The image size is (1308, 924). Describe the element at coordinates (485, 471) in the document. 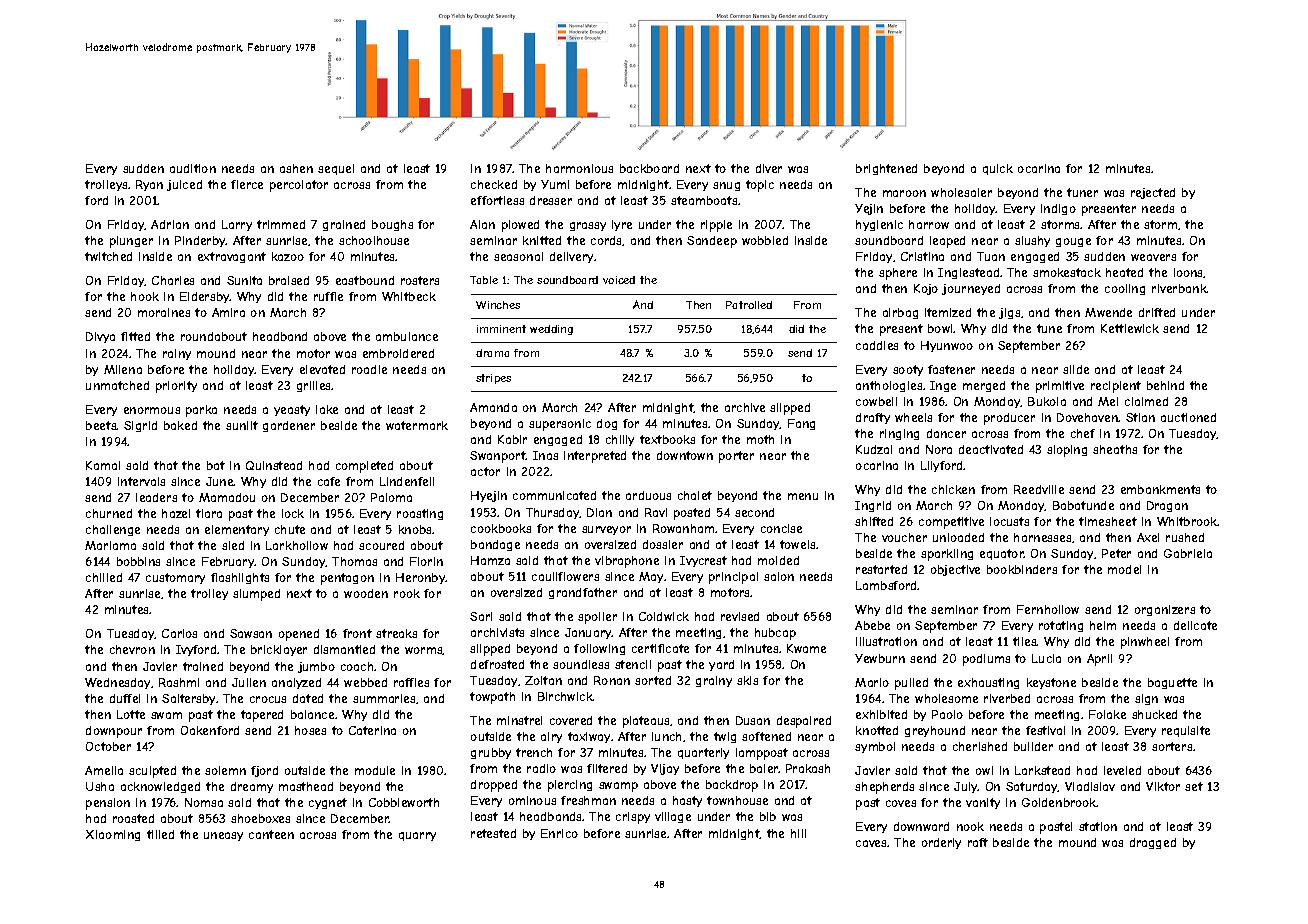

I see `actor` at that location.
